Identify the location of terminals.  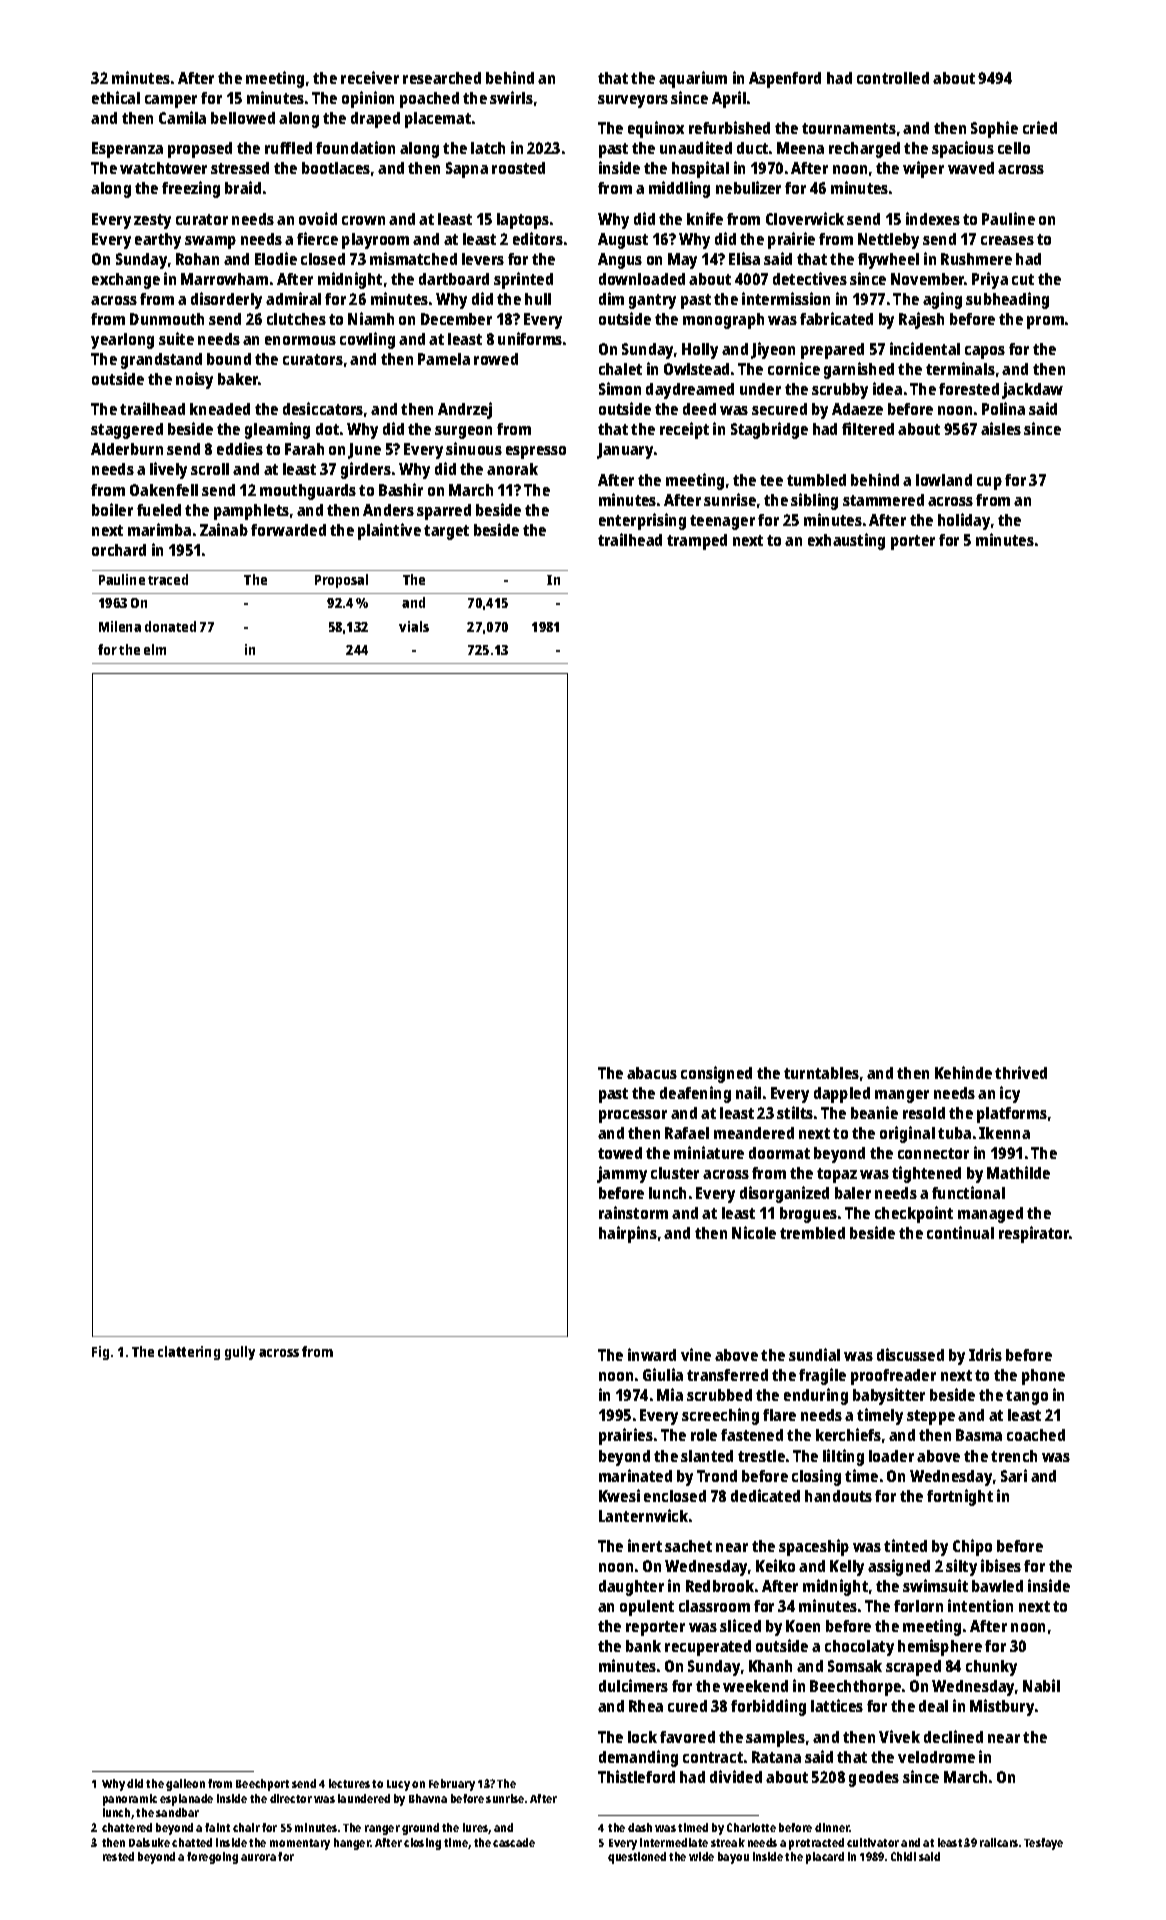
(960, 368).
